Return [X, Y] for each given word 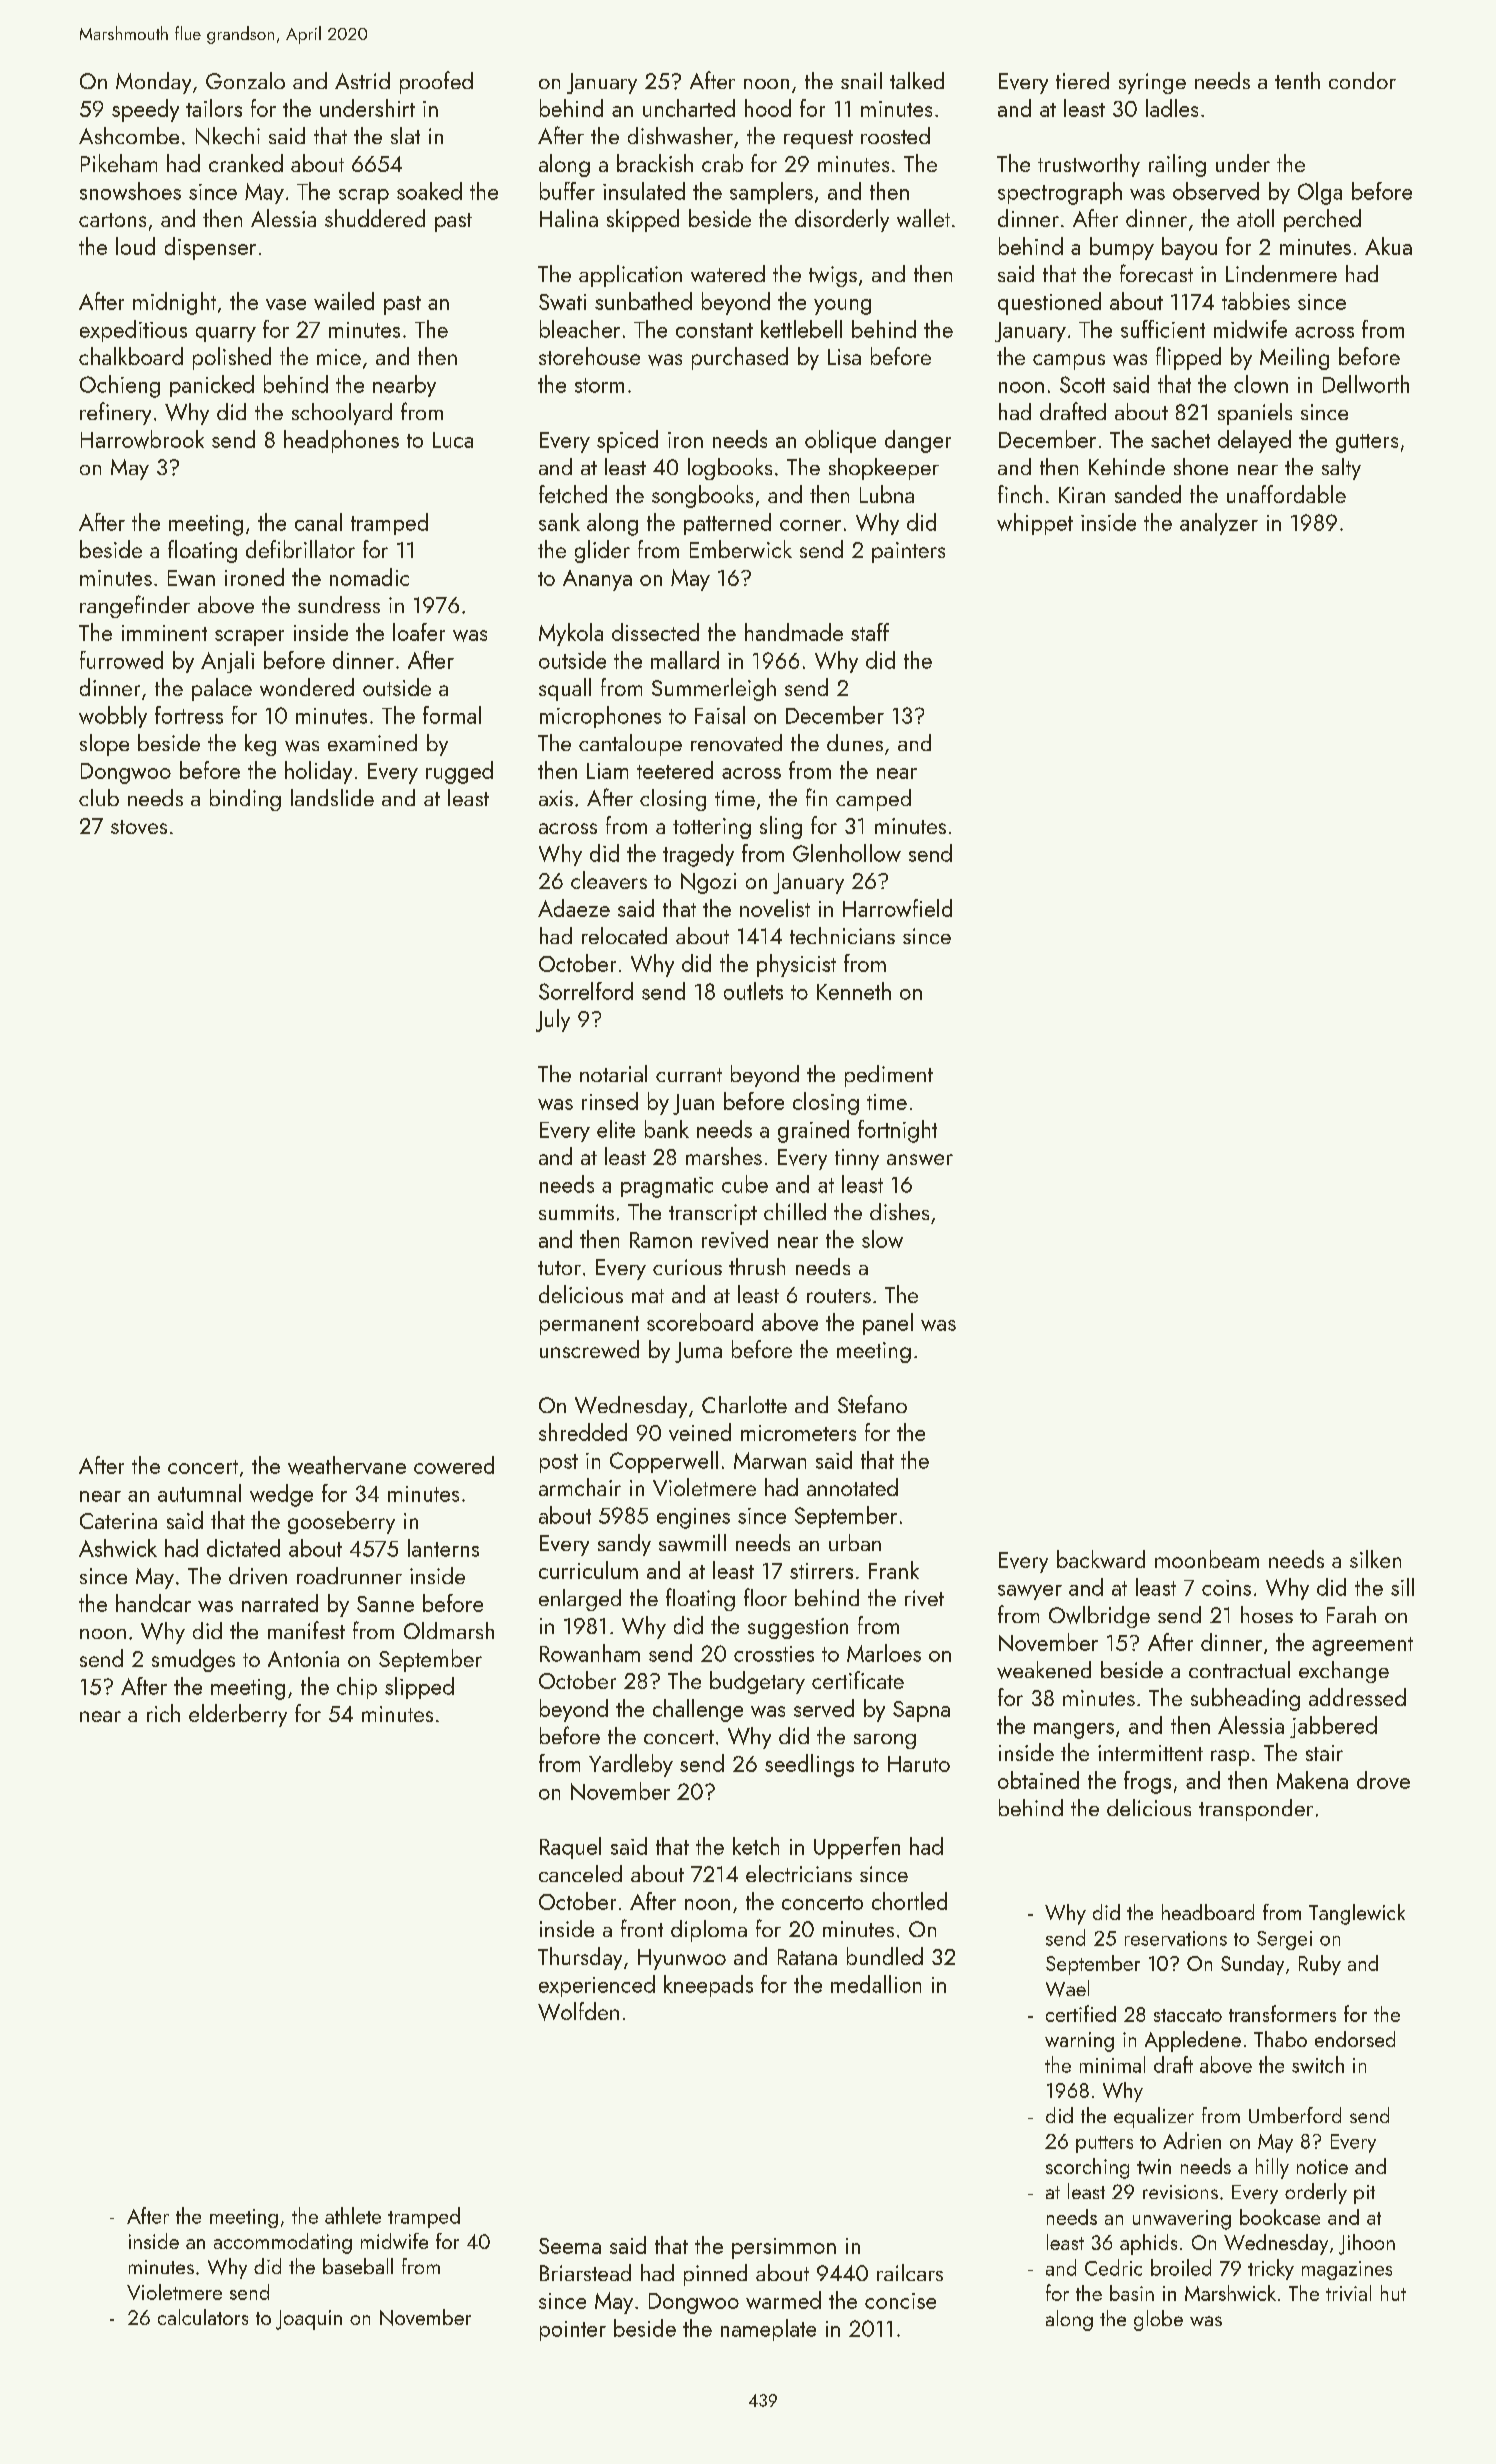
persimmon [784, 2248]
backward [1101, 1559]
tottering [712, 828]
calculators [203, 2317]
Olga [1320, 193]
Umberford [1295, 2115]
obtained [1038, 1780]
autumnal [199, 1493]
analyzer [1219, 524]
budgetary [757, 1682]
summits [576, 1212]
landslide [332, 797]
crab [722, 163]
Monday [153, 83]
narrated [280, 1603]
